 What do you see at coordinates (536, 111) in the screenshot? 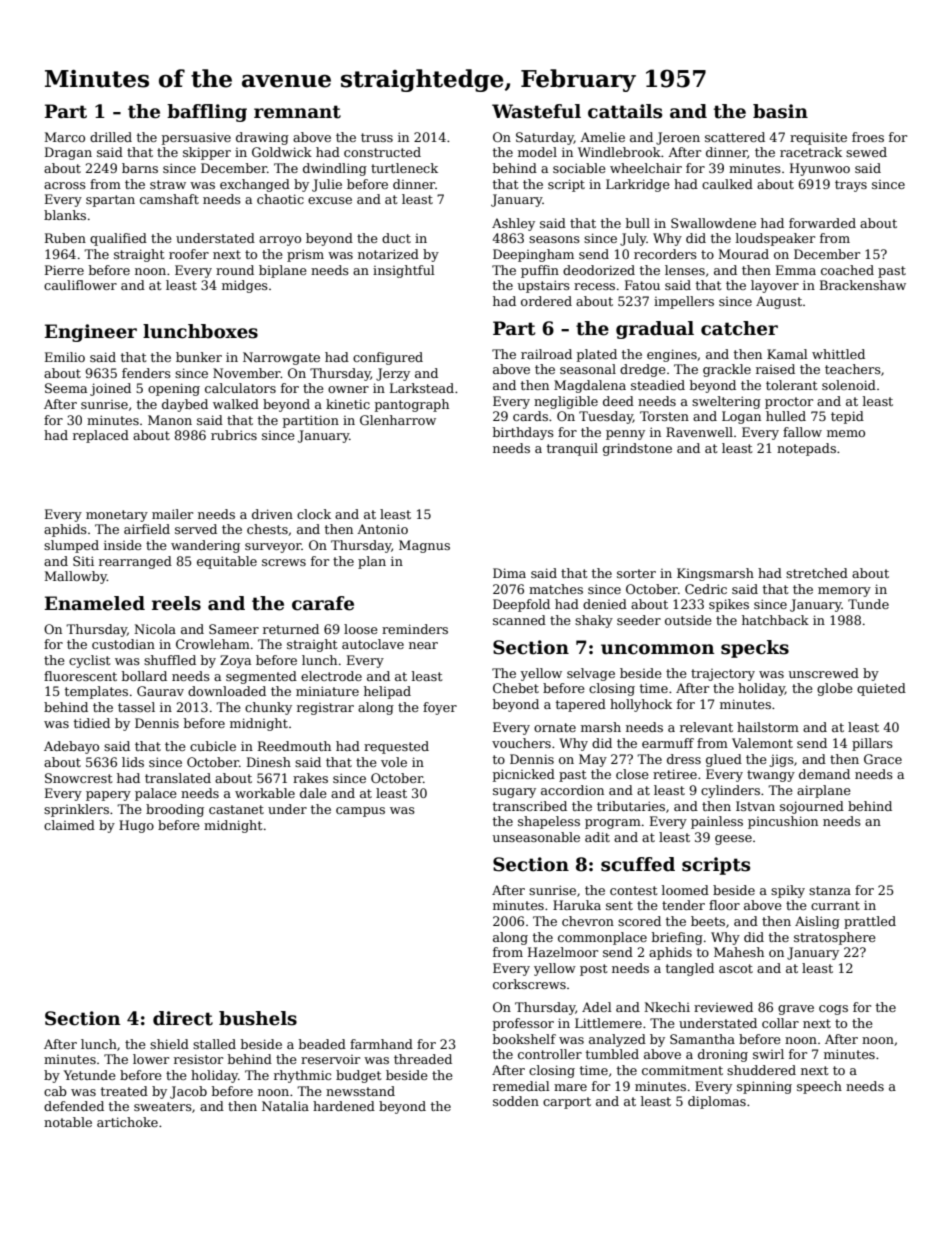
I see `Wasteful` at bounding box center [536, 111].
